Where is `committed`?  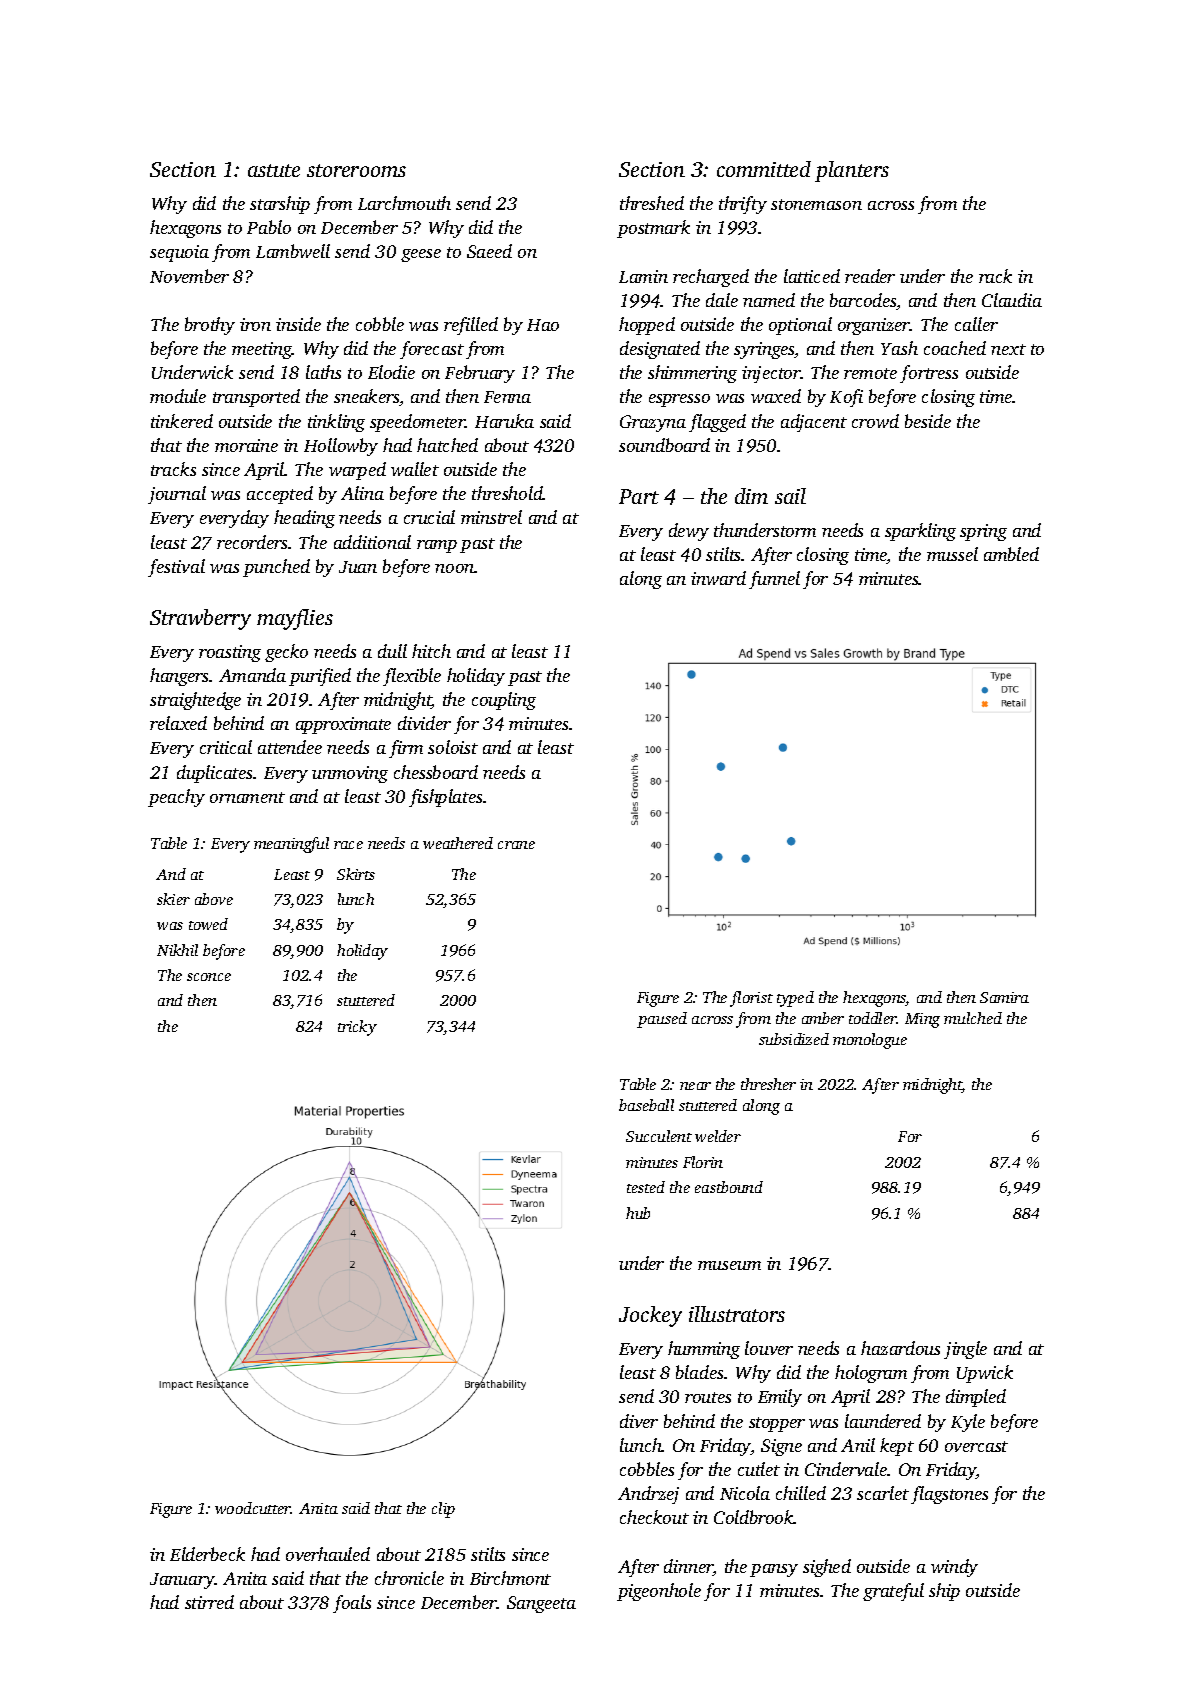 committed is located at coordinates (764, 169).
